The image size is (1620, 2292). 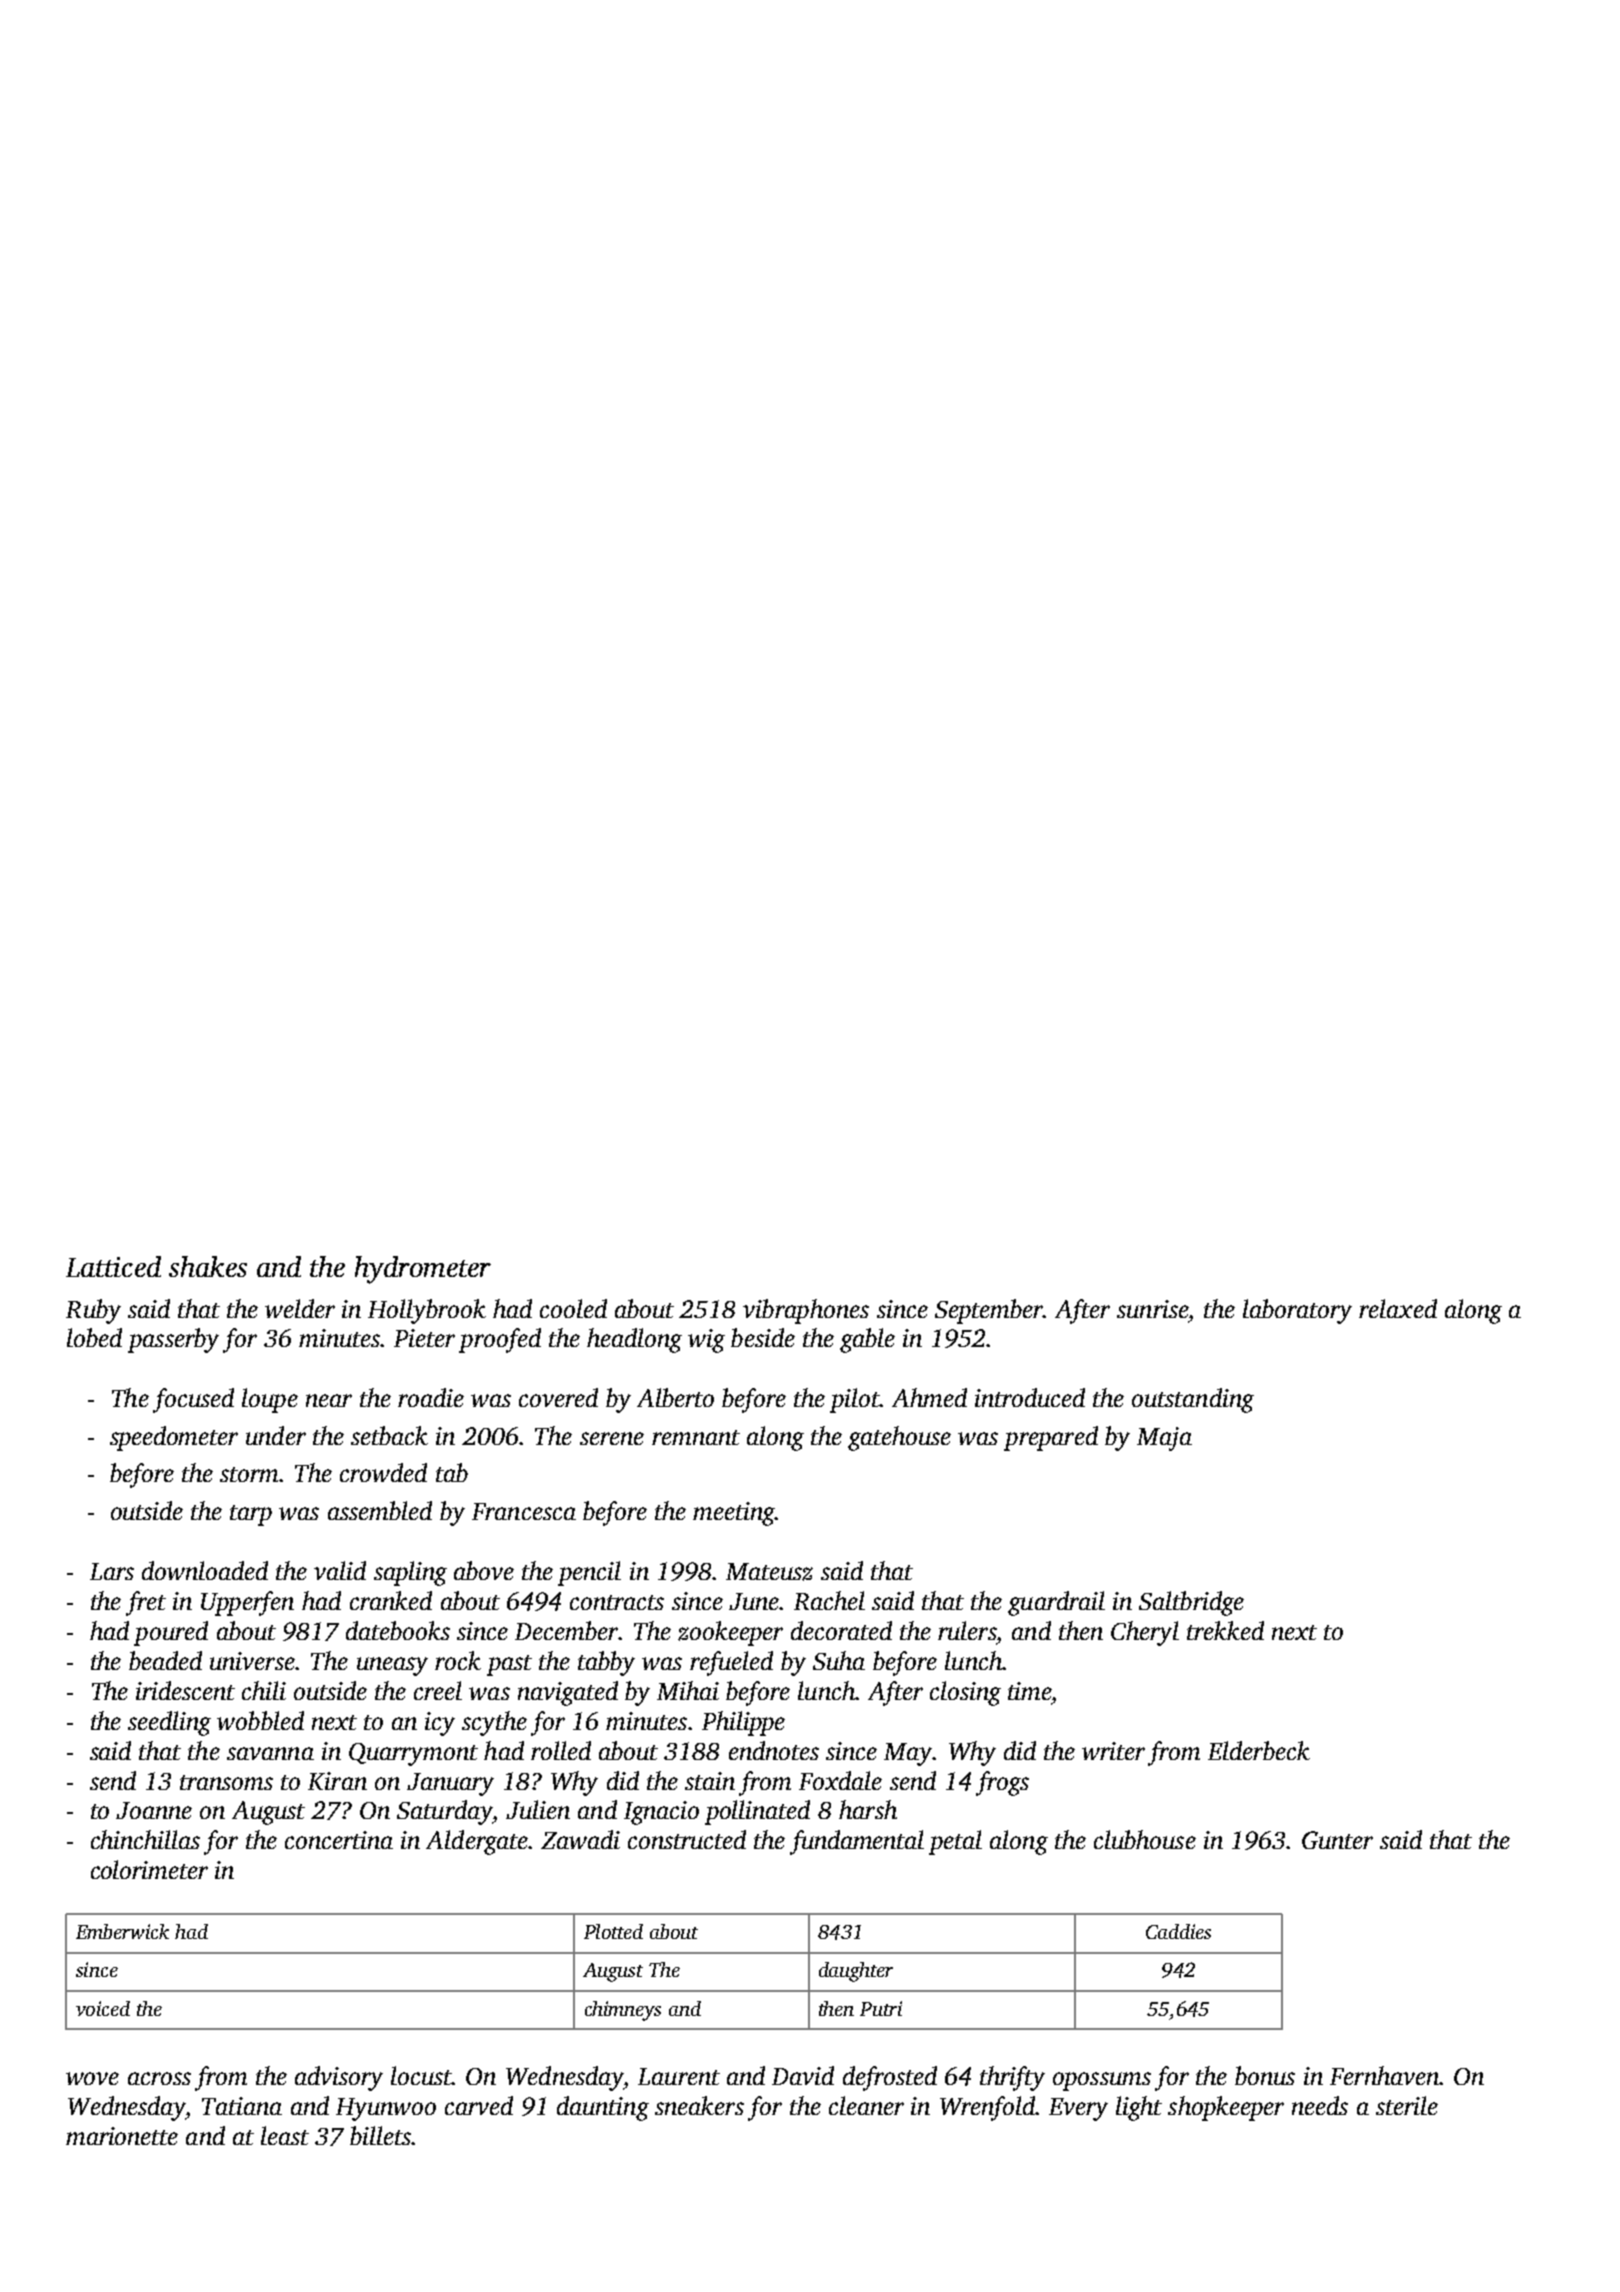 I want to click on Kiran, so click(x=337, y=1781).
